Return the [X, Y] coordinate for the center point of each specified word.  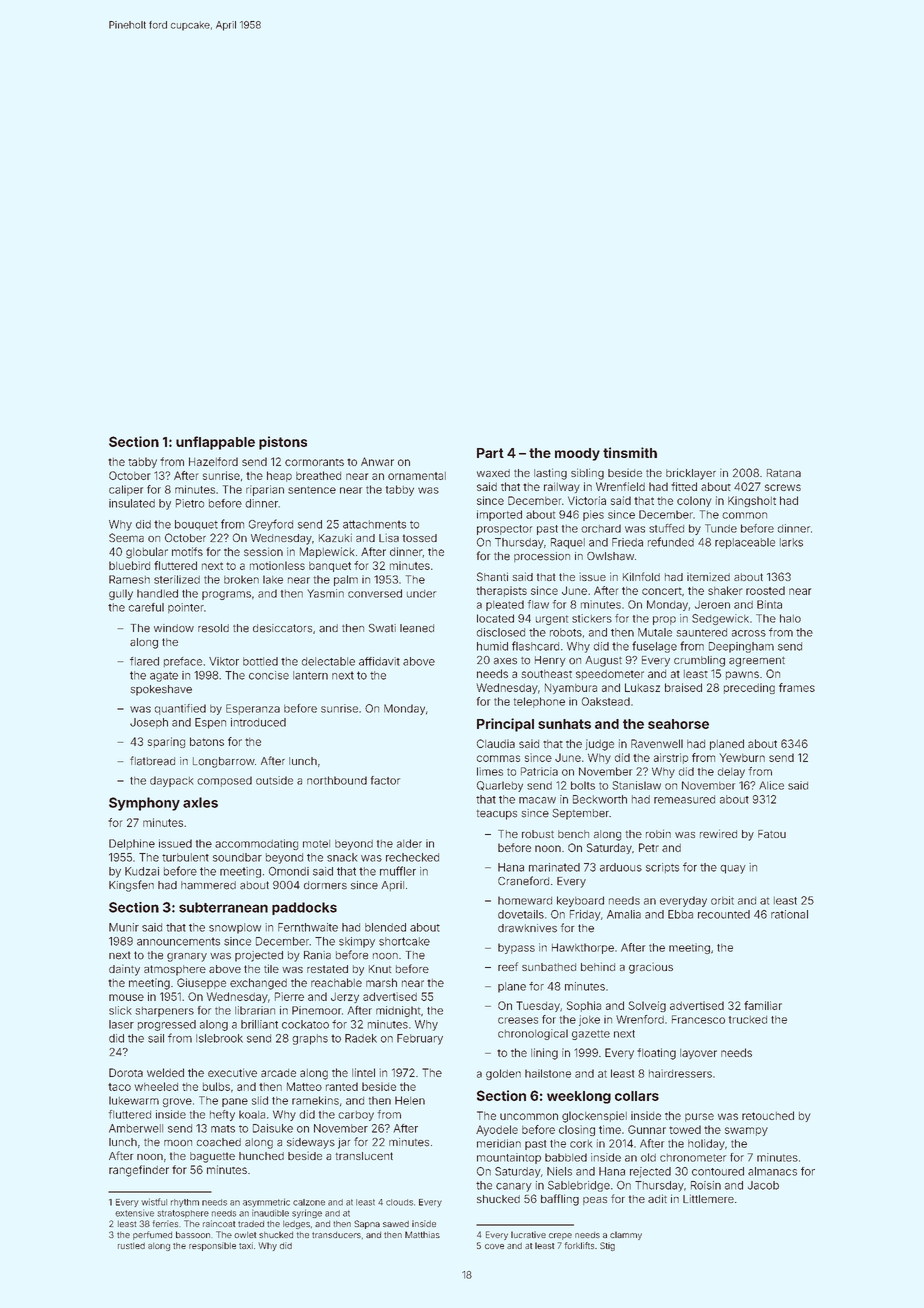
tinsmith [630, 452]
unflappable [215, 443]
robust [538, 834]
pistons [283, 443]
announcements [178, 941]
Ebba [680, 914]
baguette [212, 1157]
